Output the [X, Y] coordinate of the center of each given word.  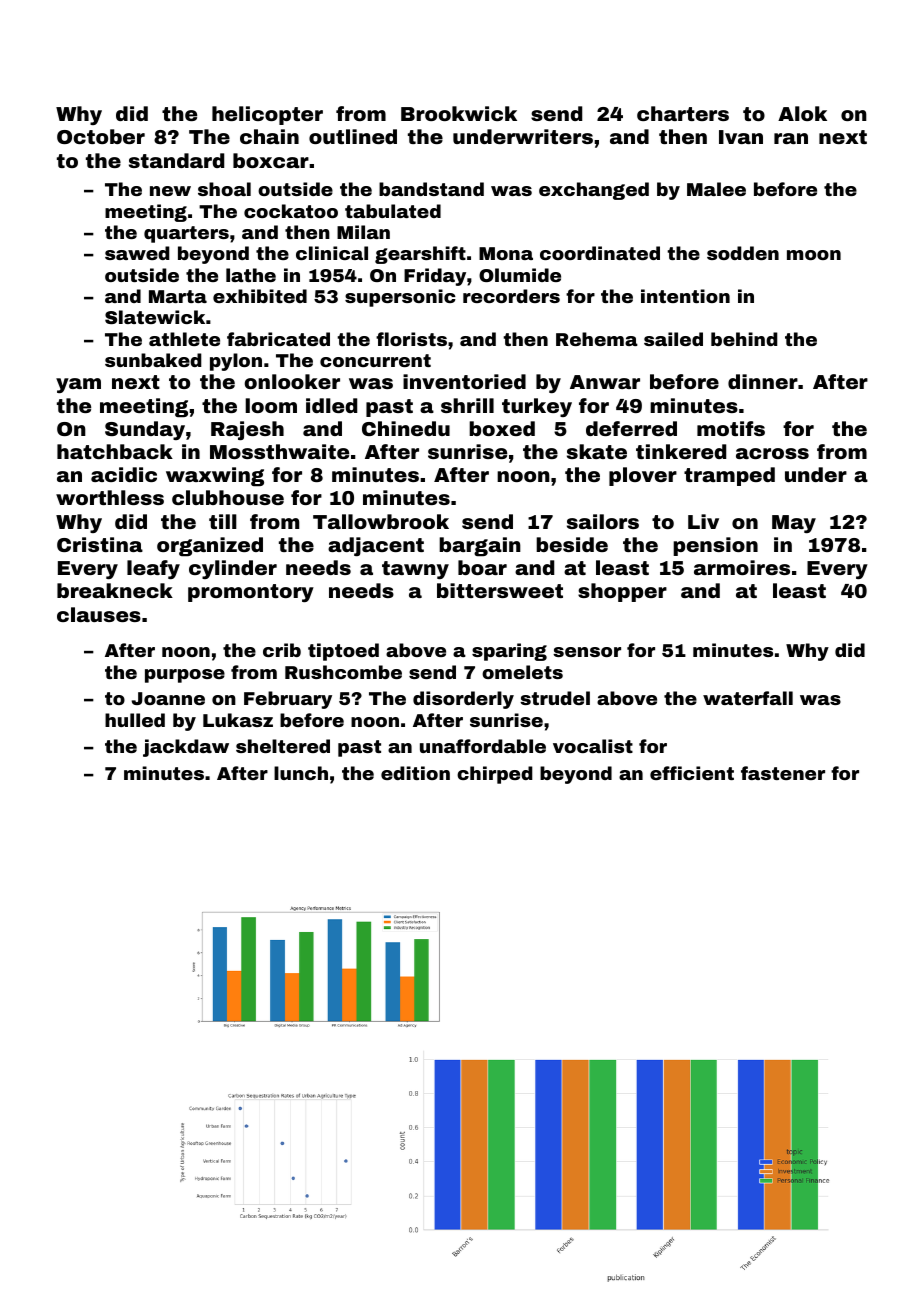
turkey [537, 407]
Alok [802, 113]
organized [210, 547]
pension [715, 546]
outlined [353, 136]
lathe [251, 275]
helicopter [267, 115]
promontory [251, 593]
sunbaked [153, 360]
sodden [743, 253]
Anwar [605, 382]
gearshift [420, 255]
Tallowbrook [381, 521]
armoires [742, 567]
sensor [587, 652]
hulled [135, 720]
